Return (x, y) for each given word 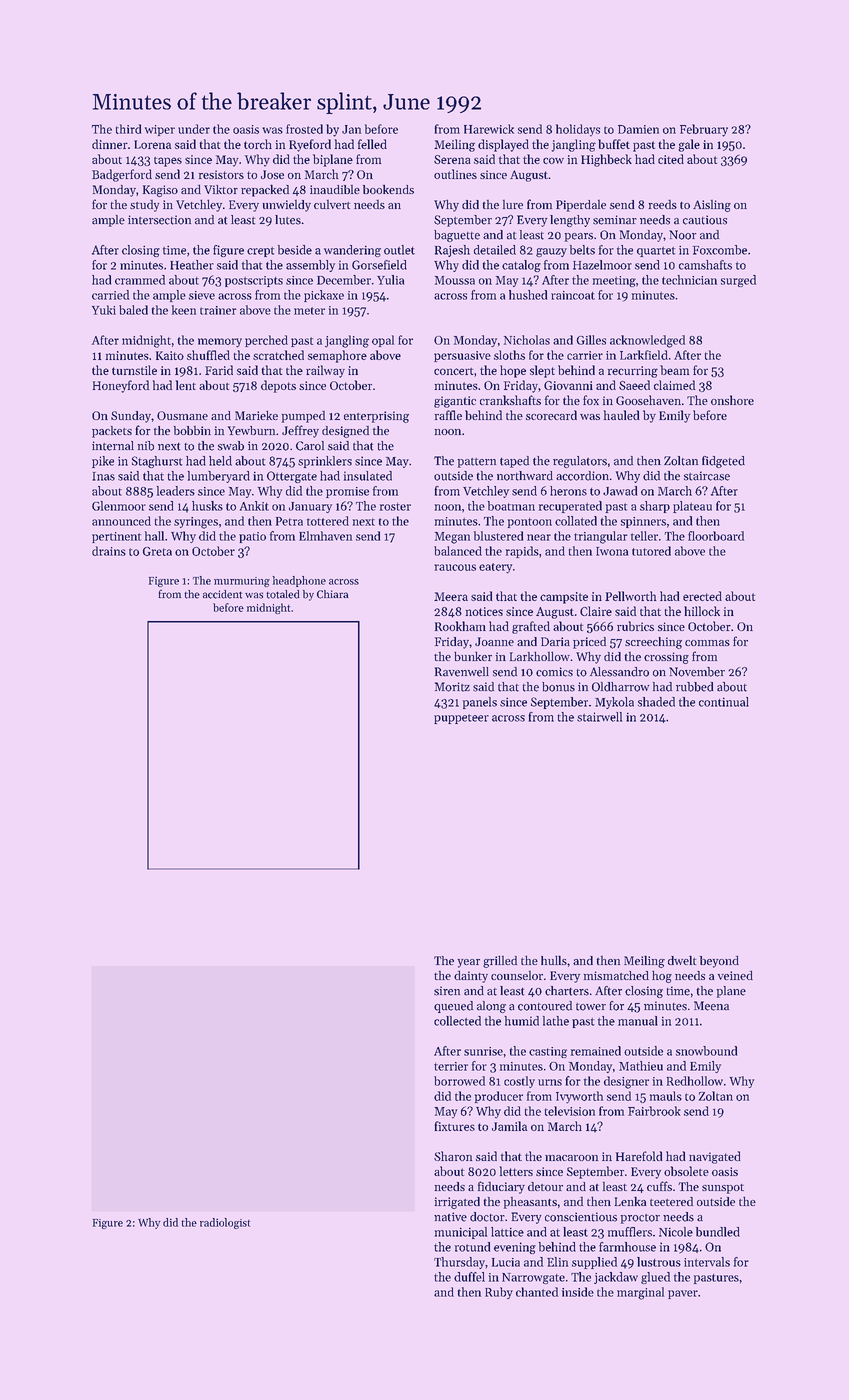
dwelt (682, 960)
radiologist (225, 1223)
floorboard (716, 536)
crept (260, 252)
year (469, 963)
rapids (522, 552)
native (450, 1217)
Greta (157, 551)
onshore (732, 400)
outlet (399, 250)
